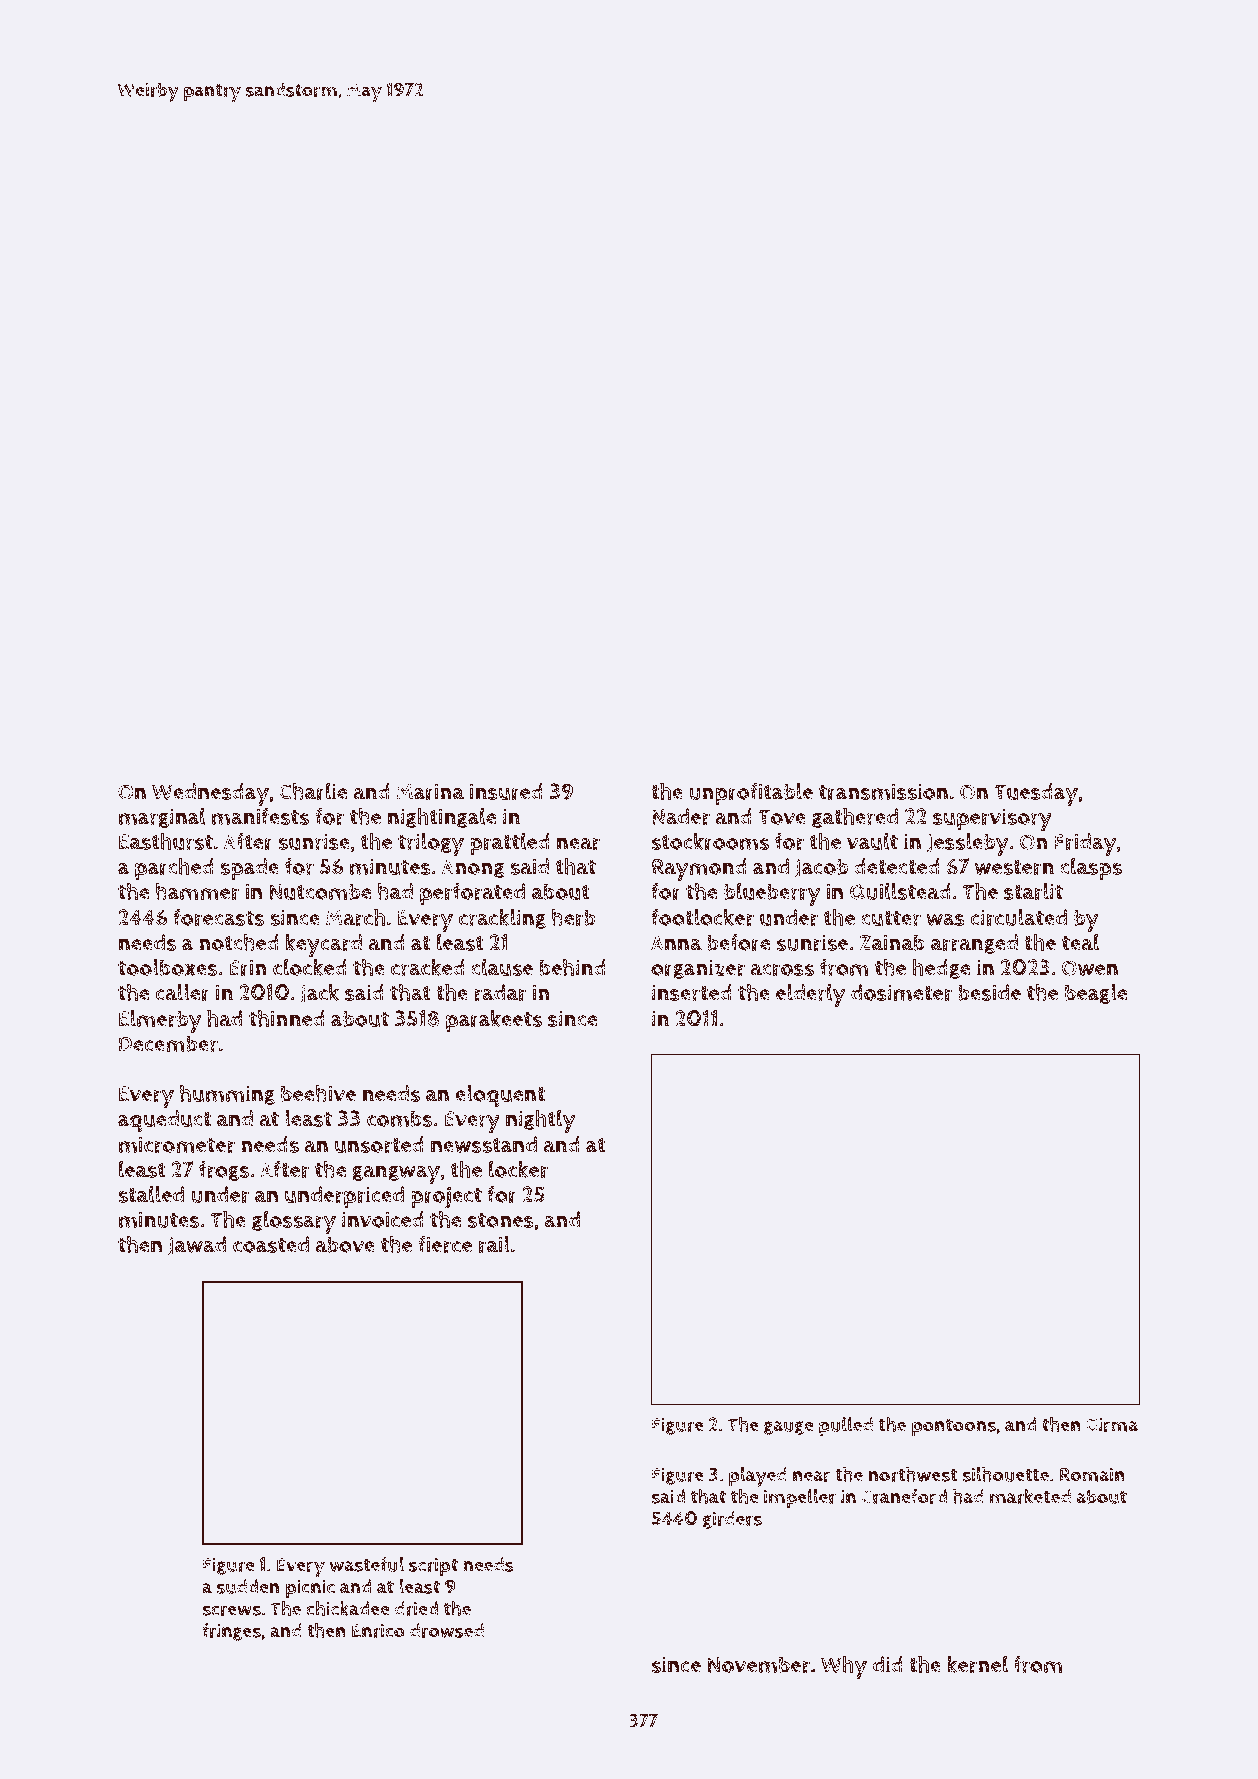  Describe the element at coordinates (210, 794) in the image. I see `Wednesday` at that location.
